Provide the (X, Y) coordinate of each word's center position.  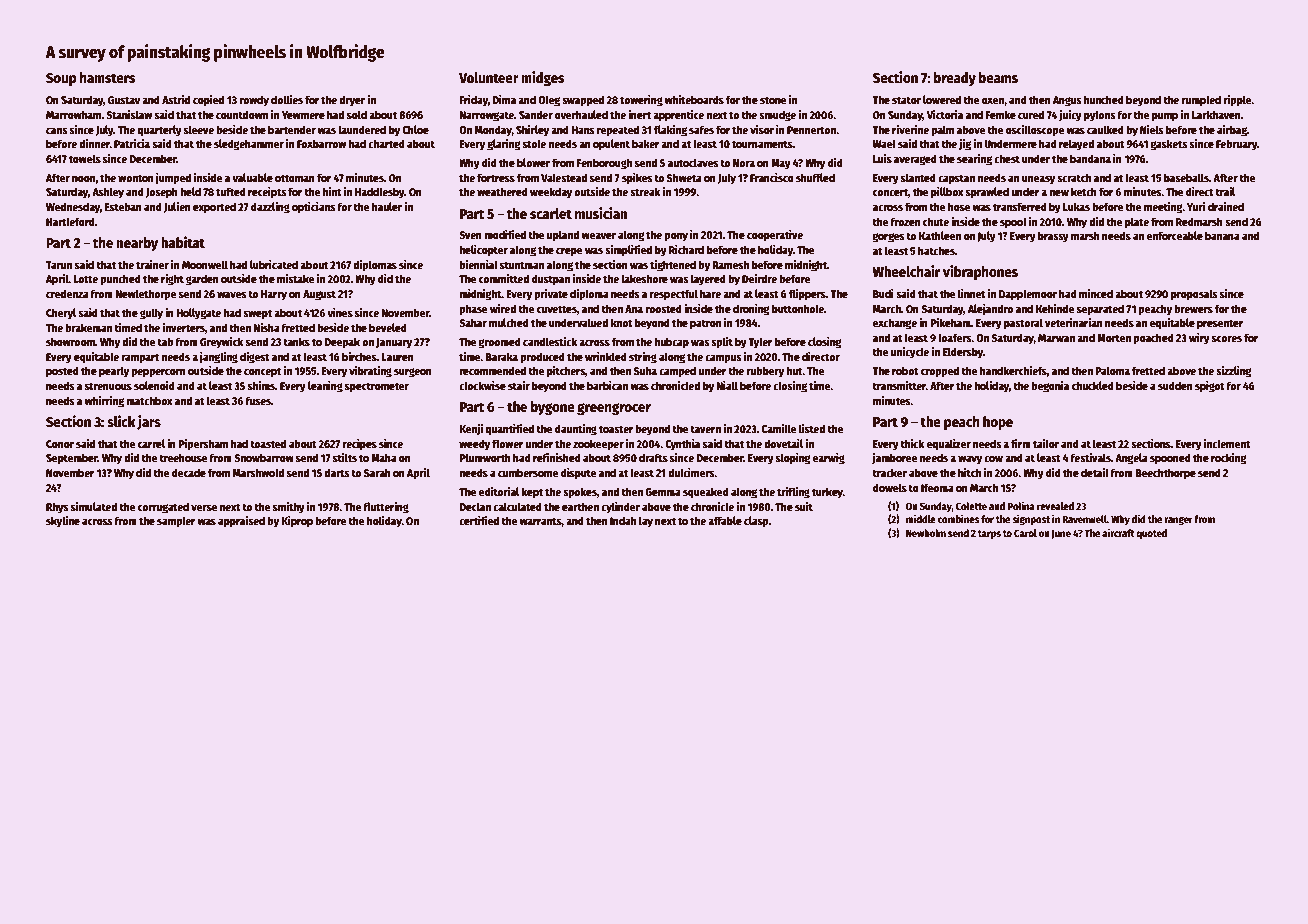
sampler (176, 522)
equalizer (949, 445)
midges (543, 78)
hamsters (108, 77)
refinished (557, 457)
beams (998, 77)
